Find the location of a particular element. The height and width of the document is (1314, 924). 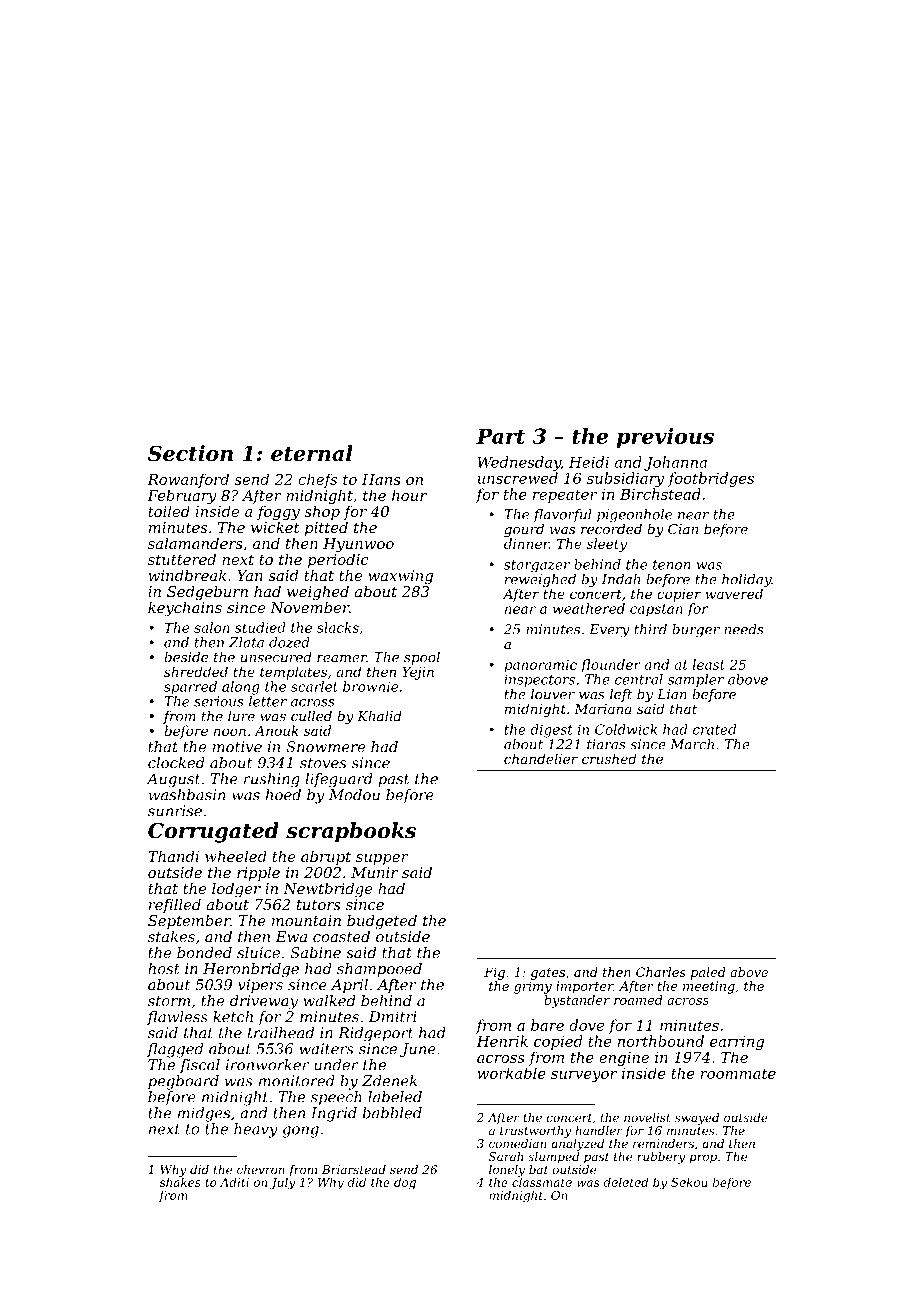

capstan is located at coordinates (656, 610).
